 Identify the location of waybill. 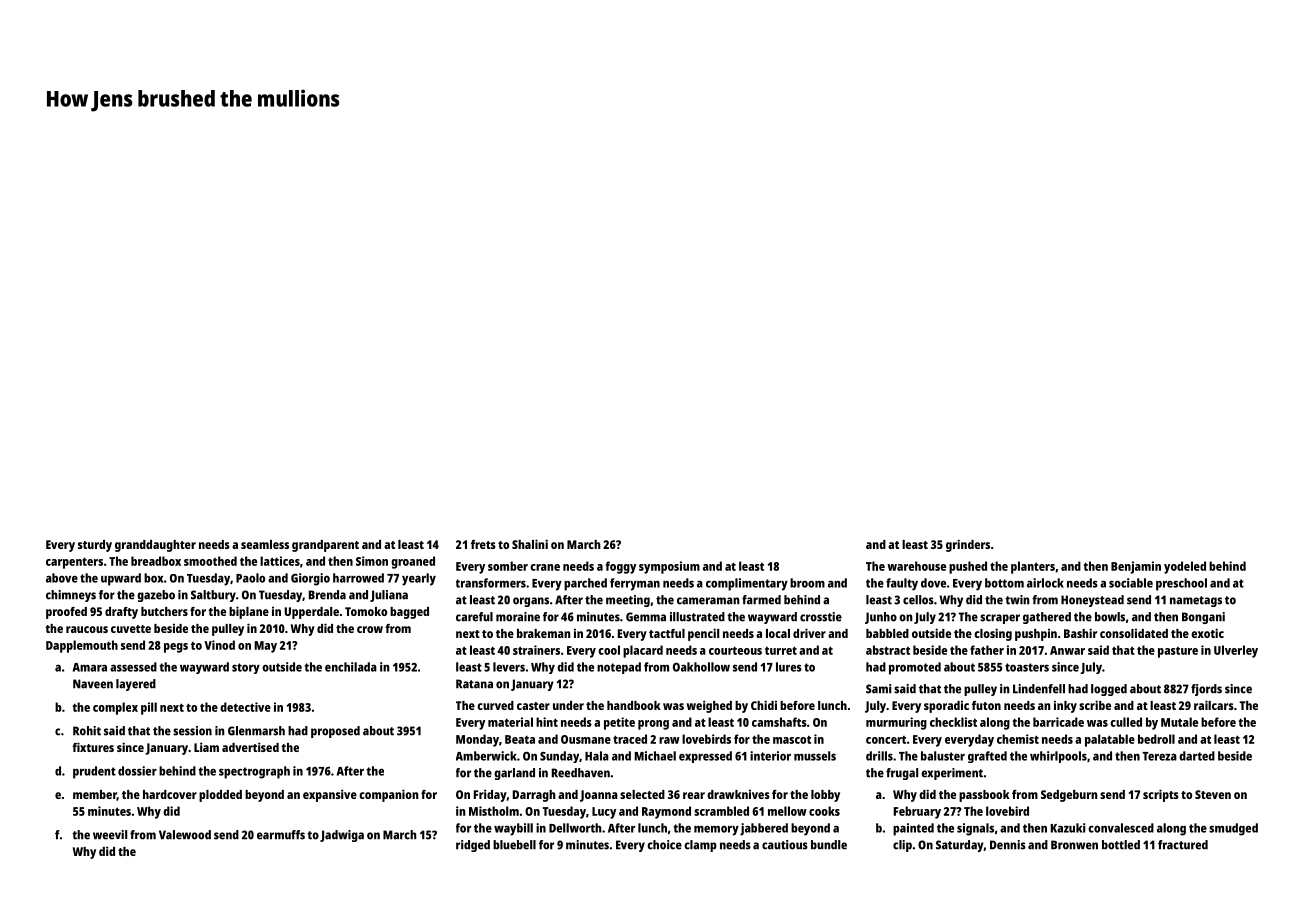
(513, 829).
